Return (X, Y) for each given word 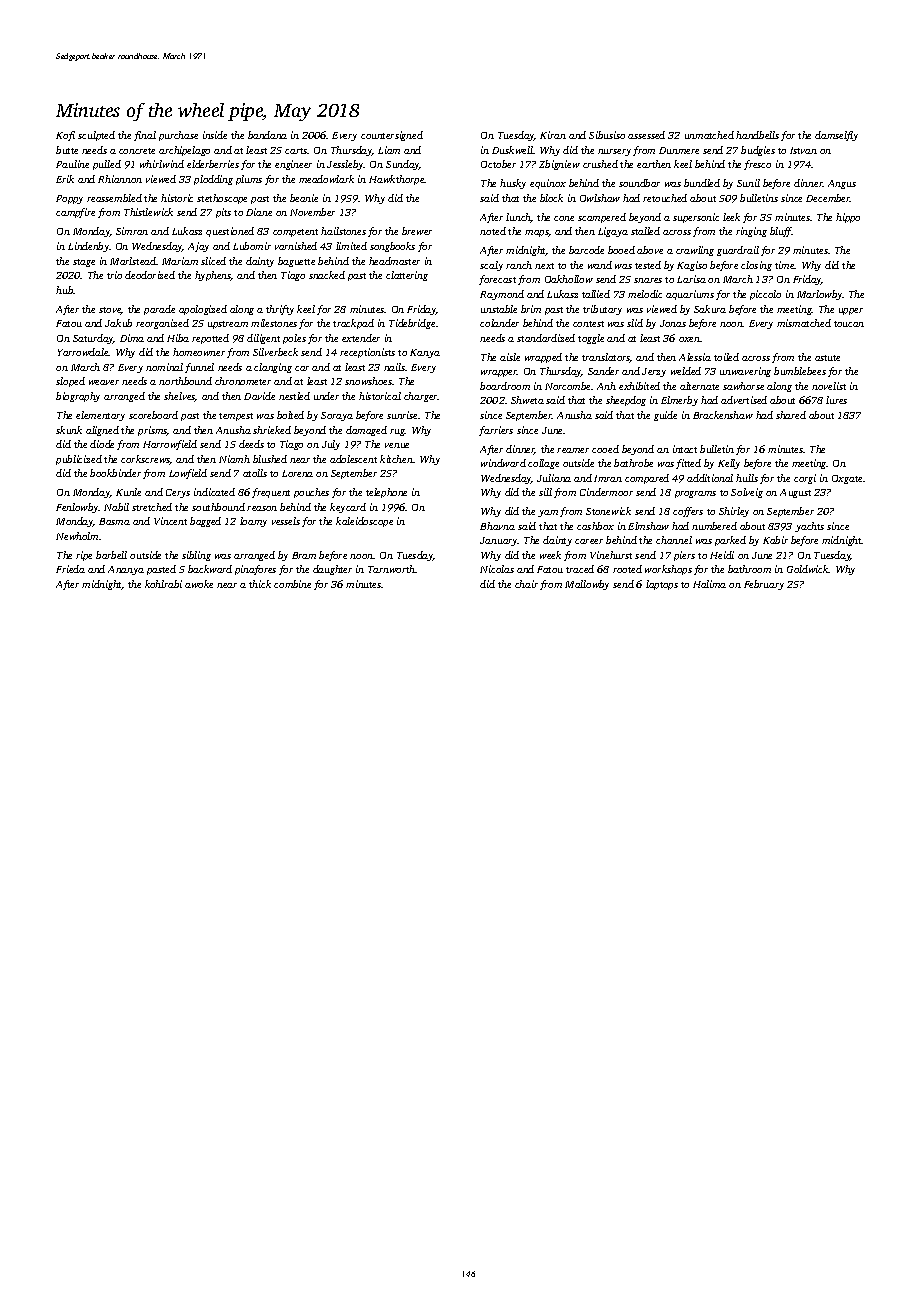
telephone (386, 493)
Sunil (748, 183)
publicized (79, 460)
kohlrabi (163, 584)
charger (421, 397)
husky (513, 184)
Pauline (72, 164)
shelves (179, 397)
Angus (842, 184)
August (795, 493)
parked (730, 541)
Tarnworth (391, 569)
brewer (417, 231)
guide (665, 416)
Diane (259, 212)
